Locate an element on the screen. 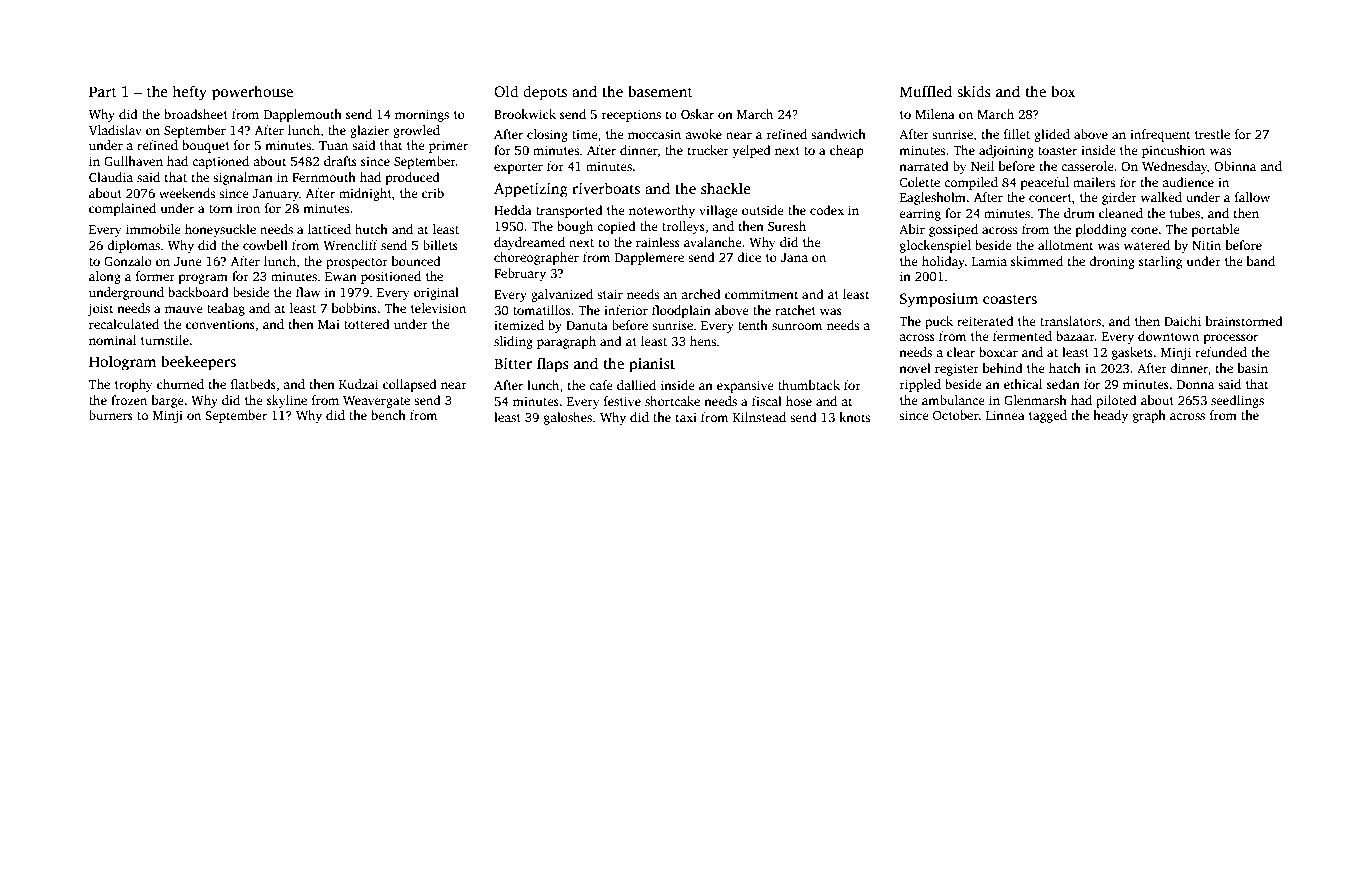  fillet is located at coordinates (1017, 134).
